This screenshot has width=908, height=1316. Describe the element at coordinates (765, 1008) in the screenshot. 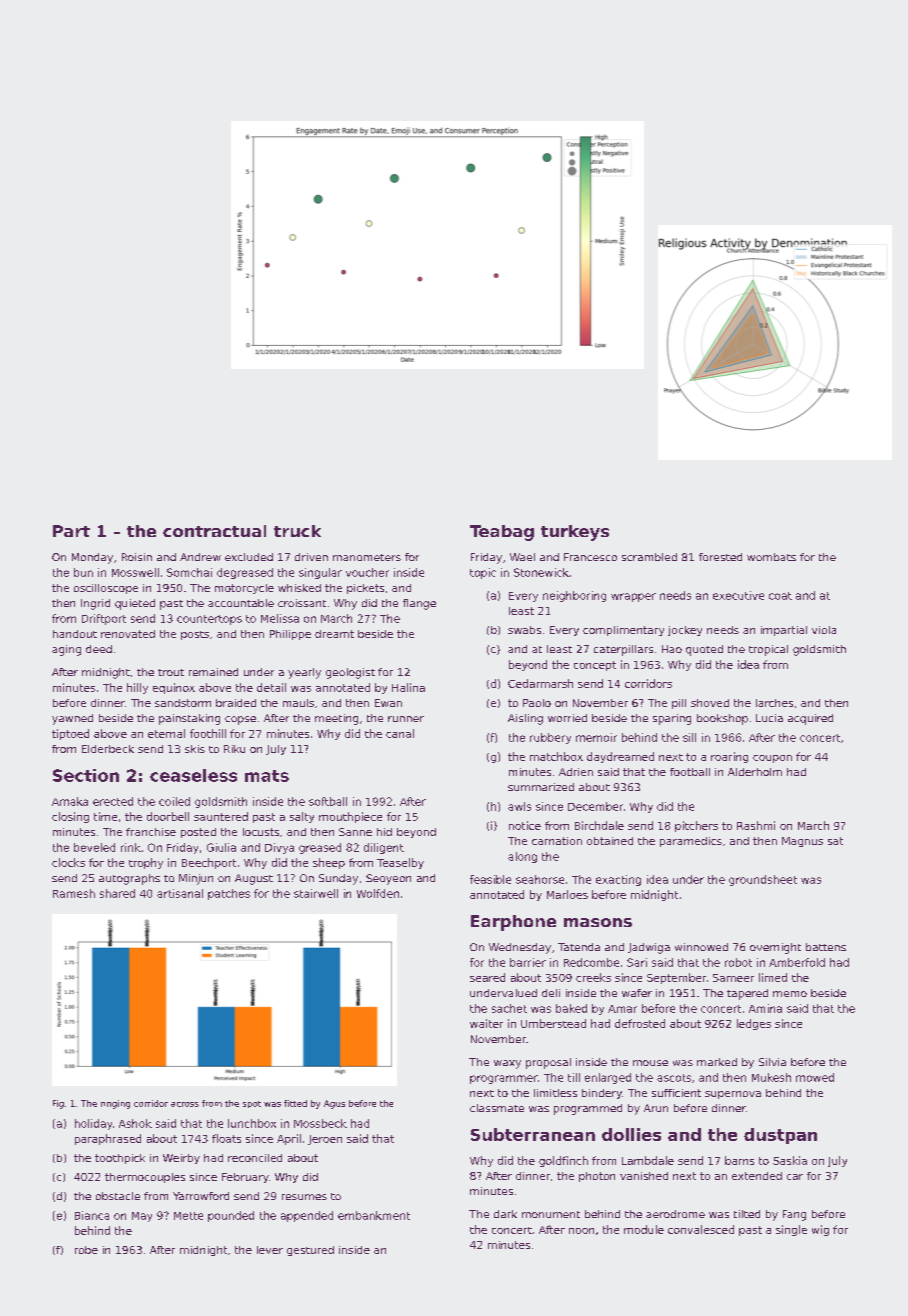

I see `Amina` at that location.
